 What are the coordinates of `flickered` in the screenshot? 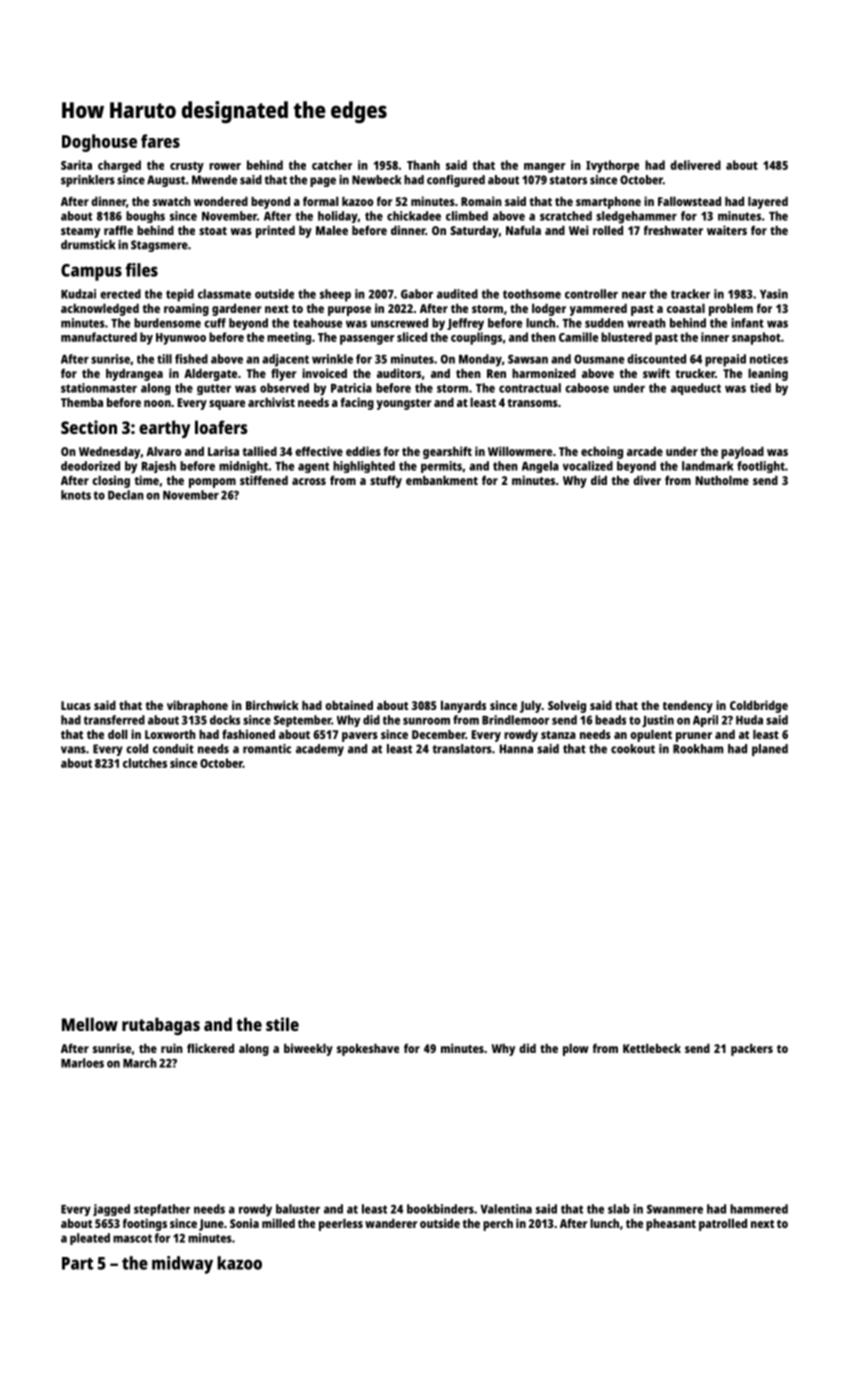 It's located at (210, 1048).
